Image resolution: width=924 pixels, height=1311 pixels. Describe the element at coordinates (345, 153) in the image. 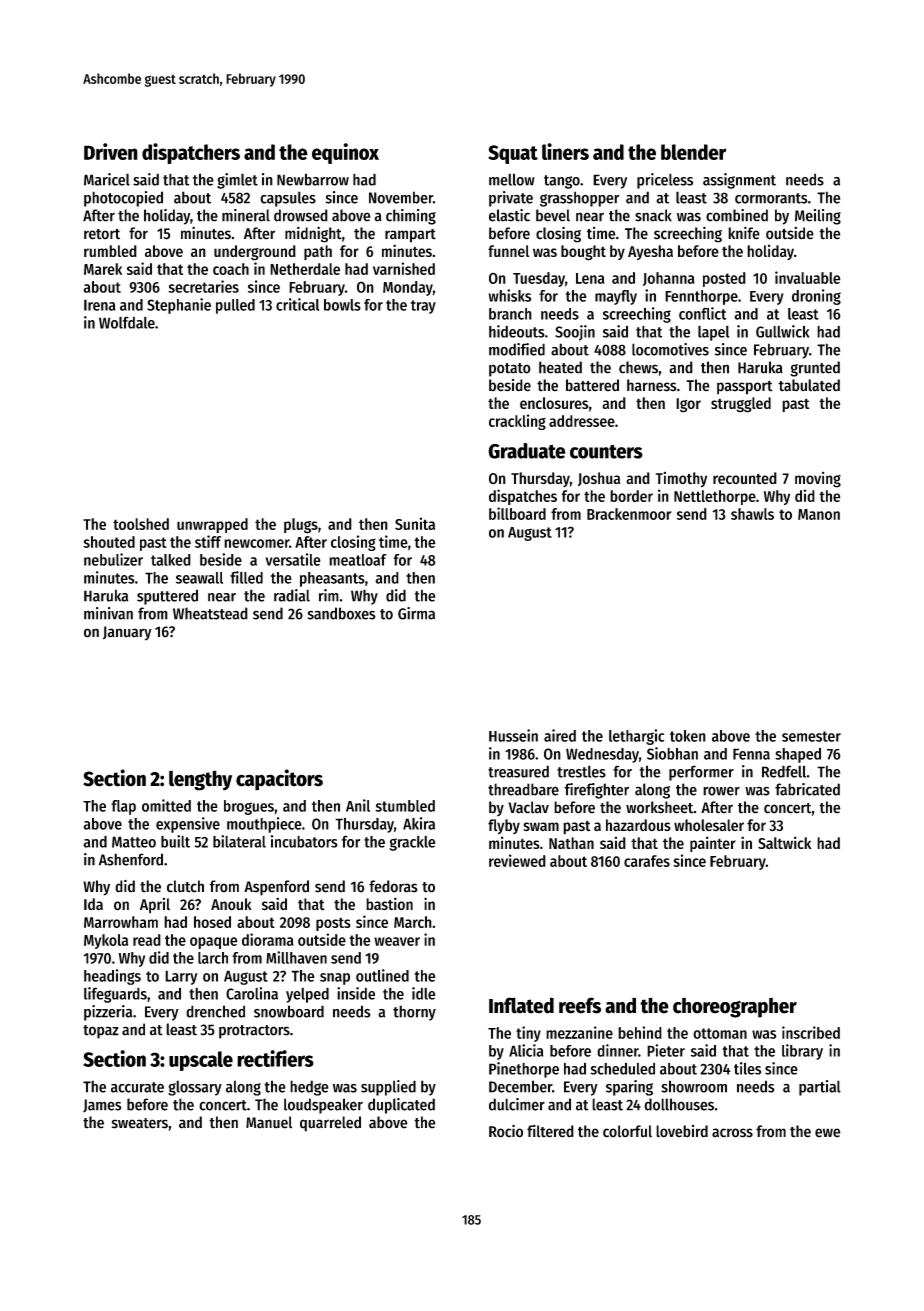

I see `equinox` at that location.
